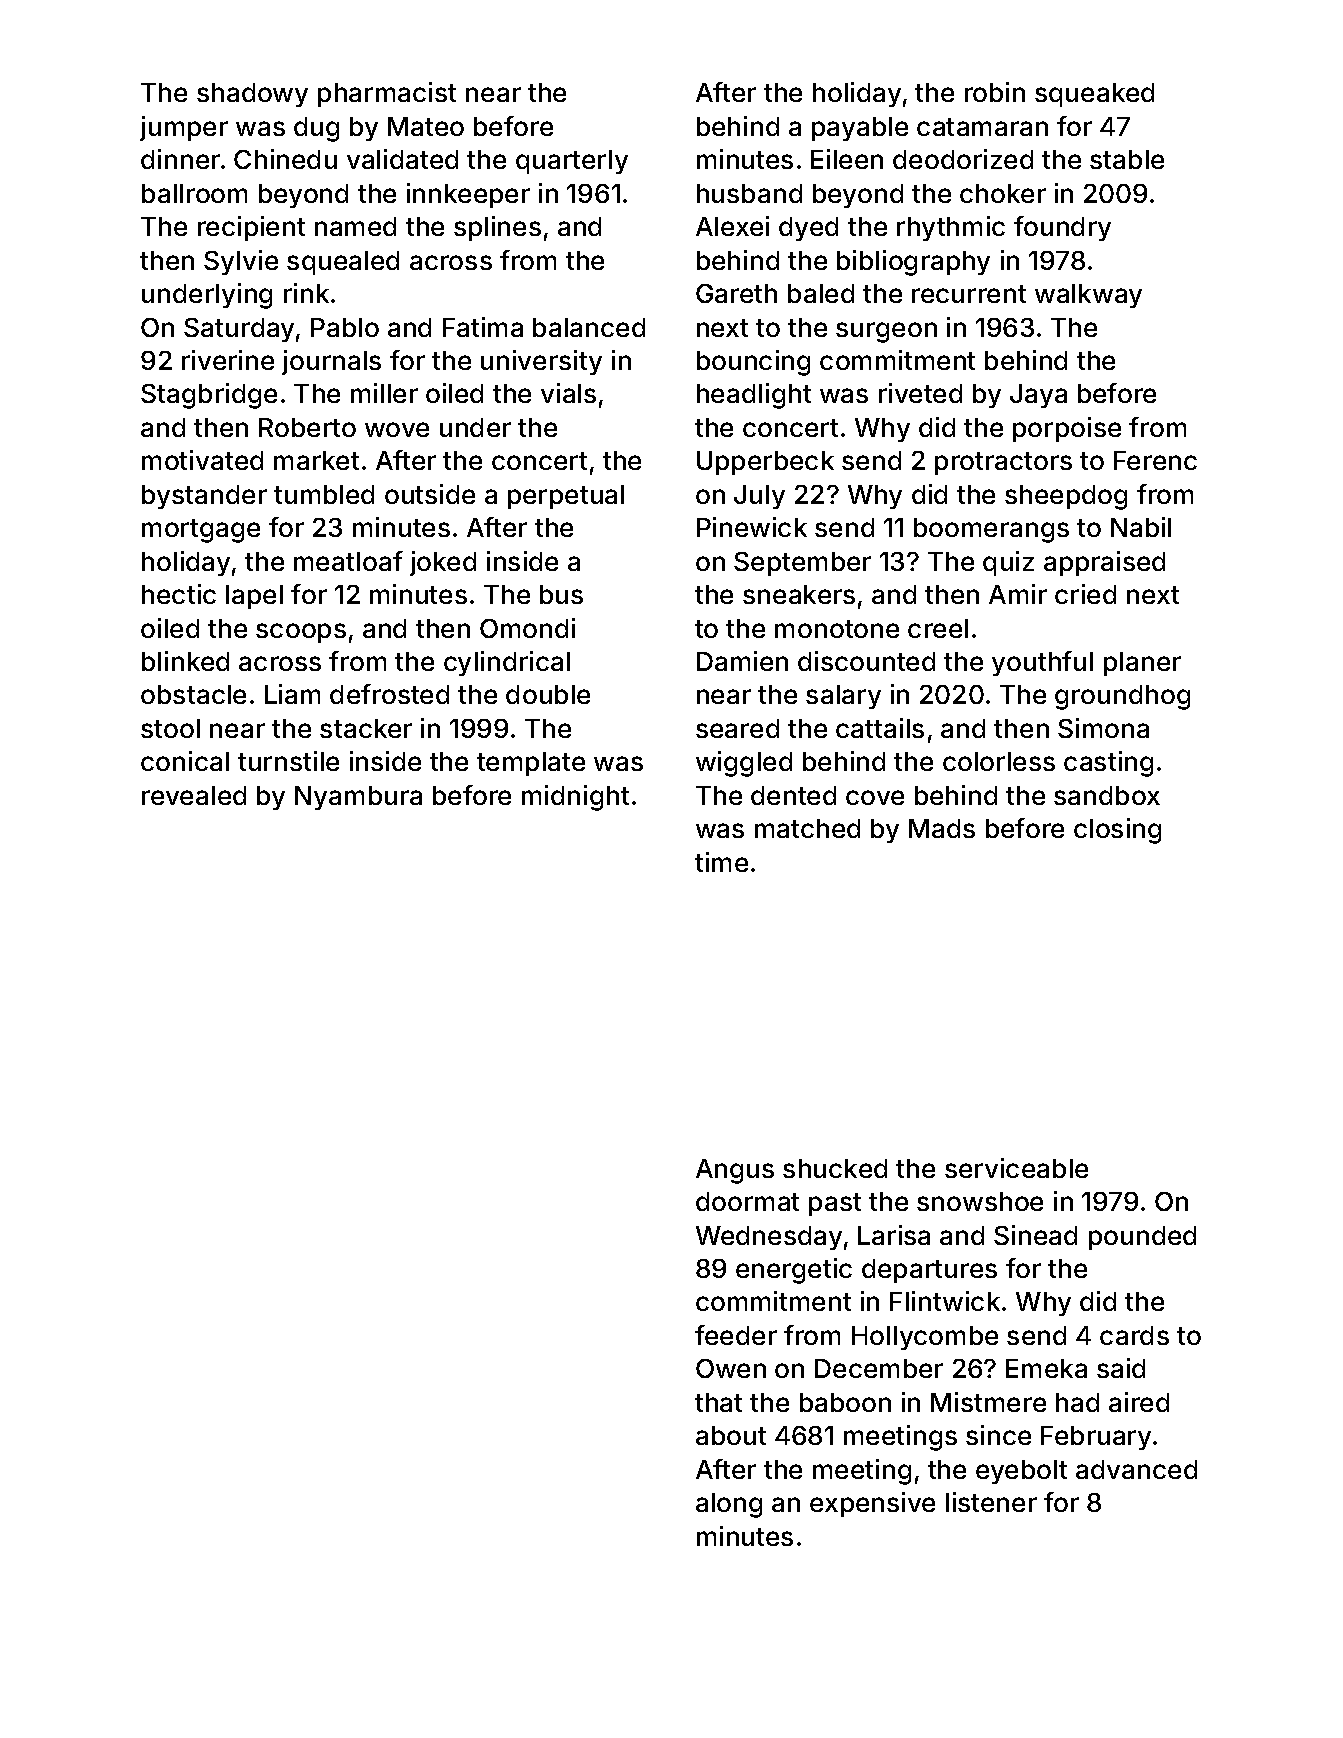 This document has height=1738, width=1343. I want to click on serviceable, so click(1016, 1168).
